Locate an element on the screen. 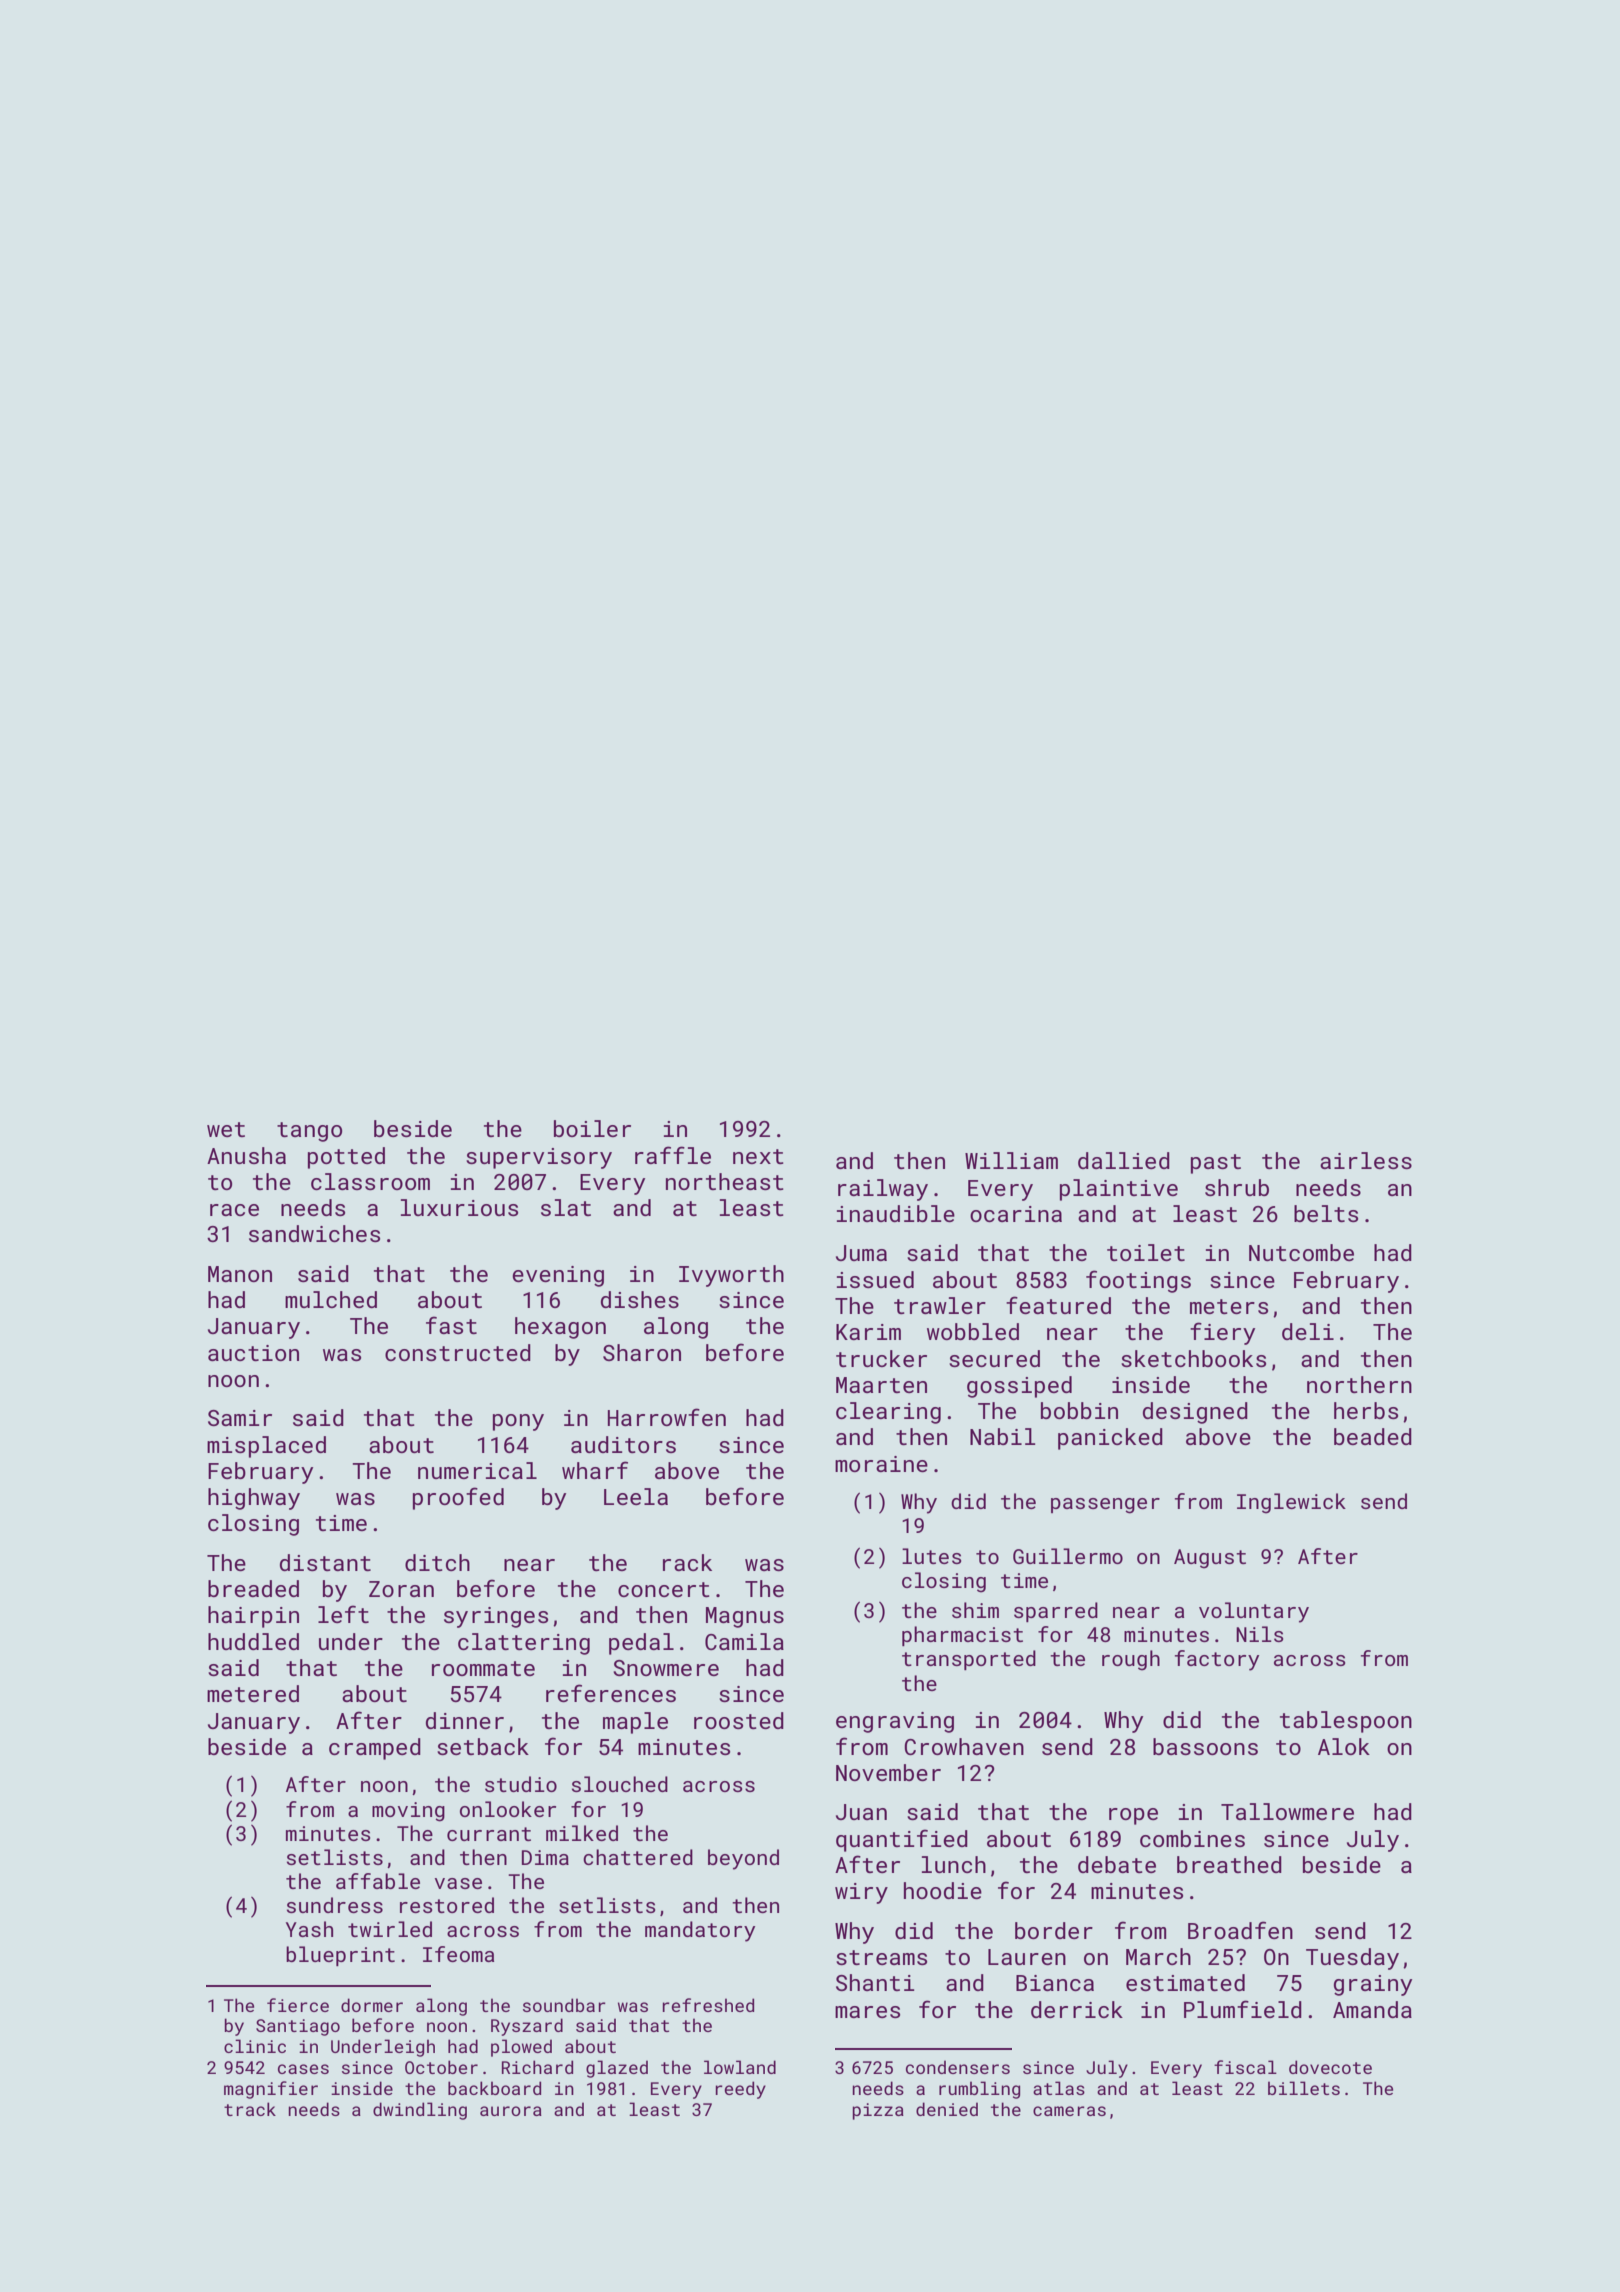 This screenshot has width=1620, height=2292. engraving is located at coordinates (895, 1722).
